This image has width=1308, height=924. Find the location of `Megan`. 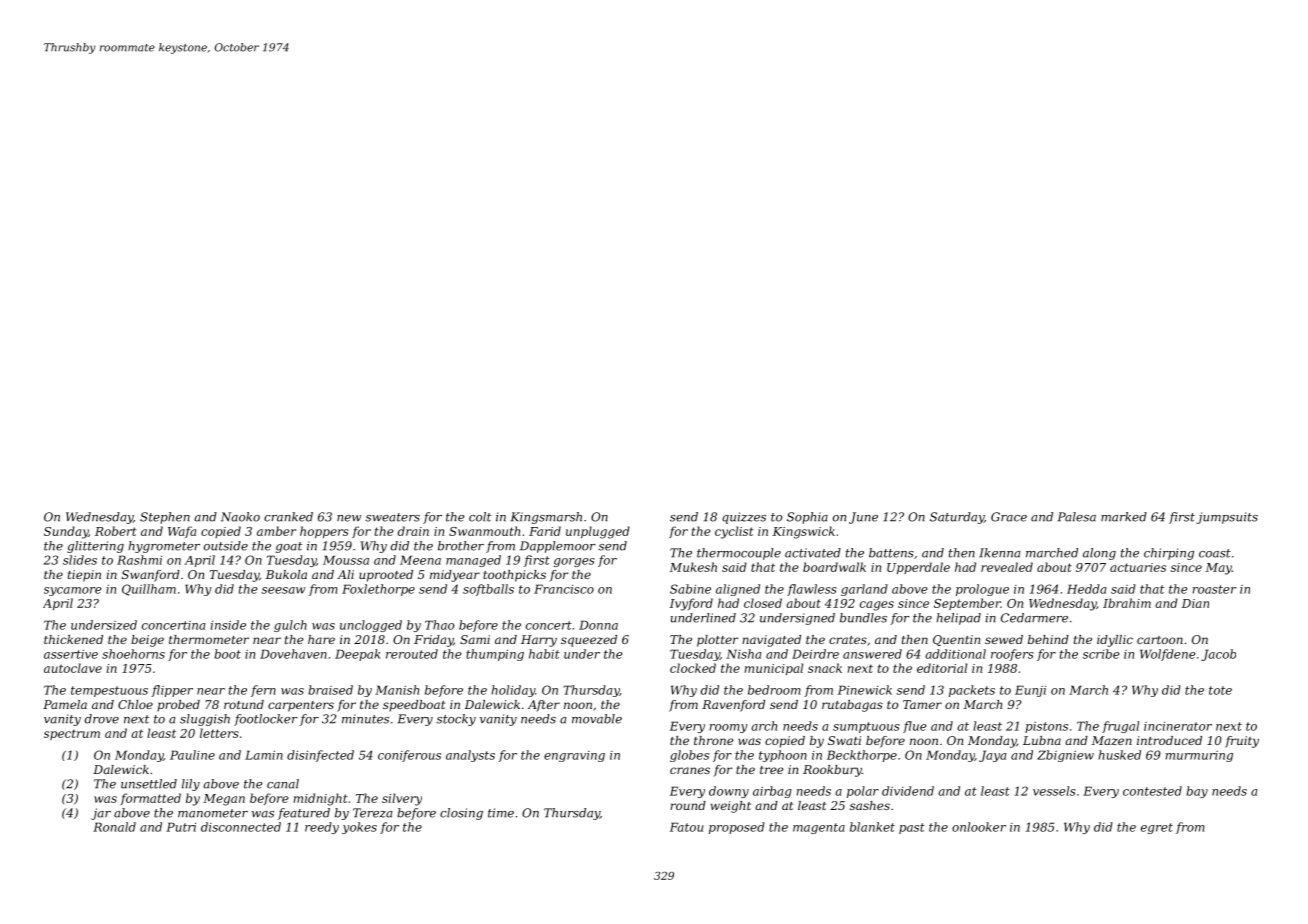

Megan is located at coordinates (224, 800).
